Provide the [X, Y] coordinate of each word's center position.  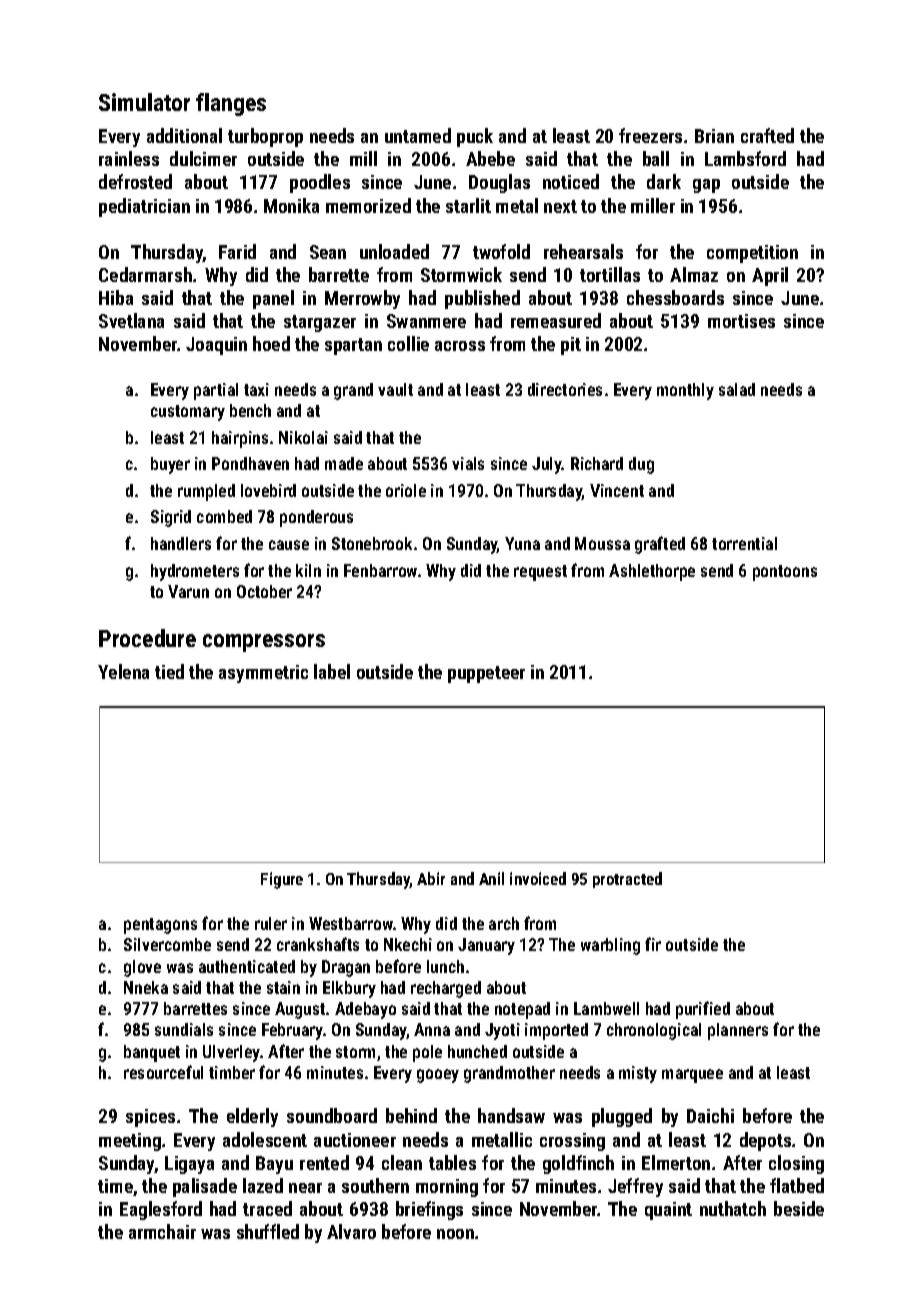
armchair [162, 1231]
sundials [184, 1029]
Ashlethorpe [652, 572]
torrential [744, 543]
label [332, 671]
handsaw [511, 1115]
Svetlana [131, 320]
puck [475, 137]
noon [455, 1234]
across [460, 346]
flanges [231, 104]
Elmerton [676, 1162]
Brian [714, 136]
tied [169, 671]
